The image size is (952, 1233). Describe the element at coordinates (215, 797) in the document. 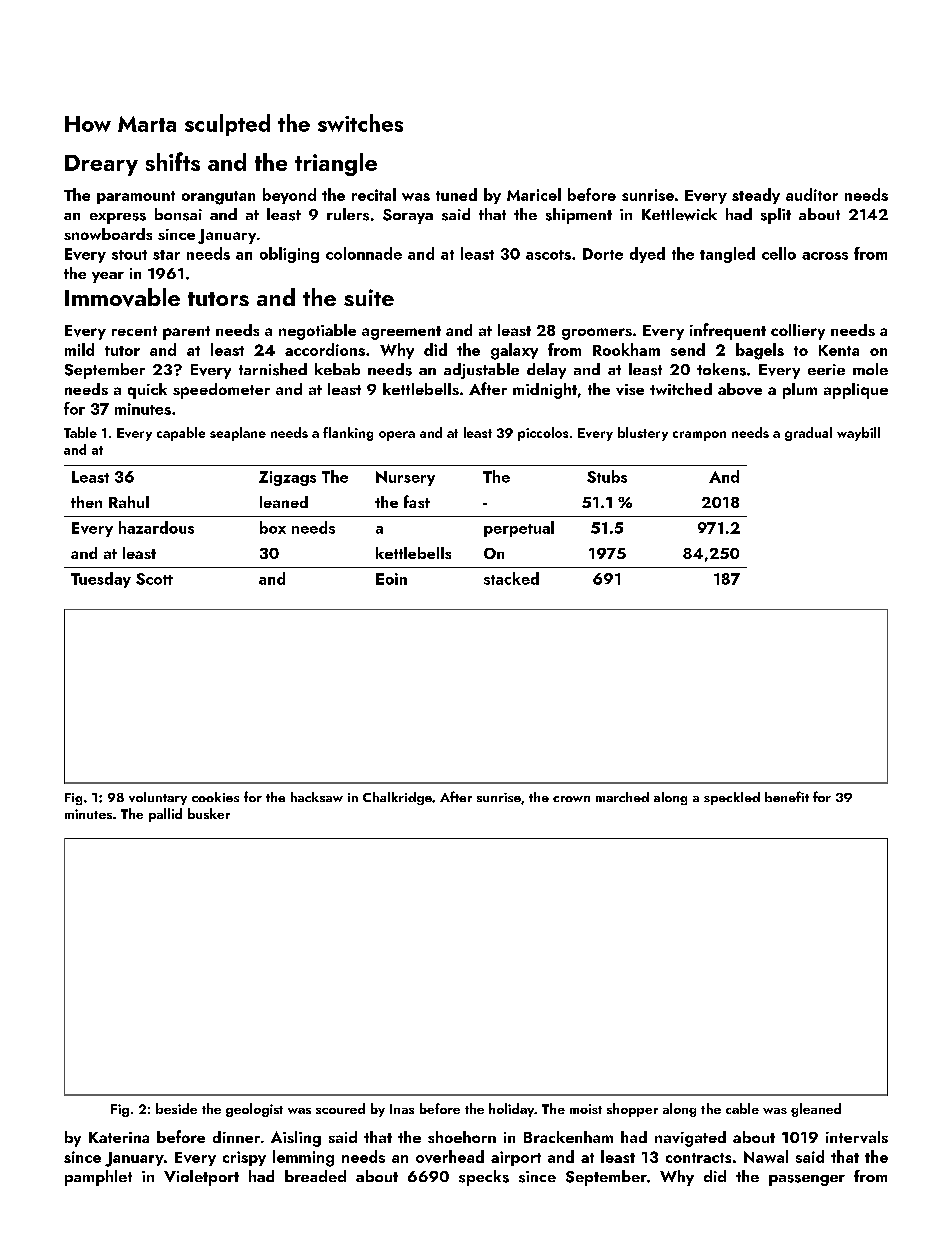

I see `cookies` at that location.
